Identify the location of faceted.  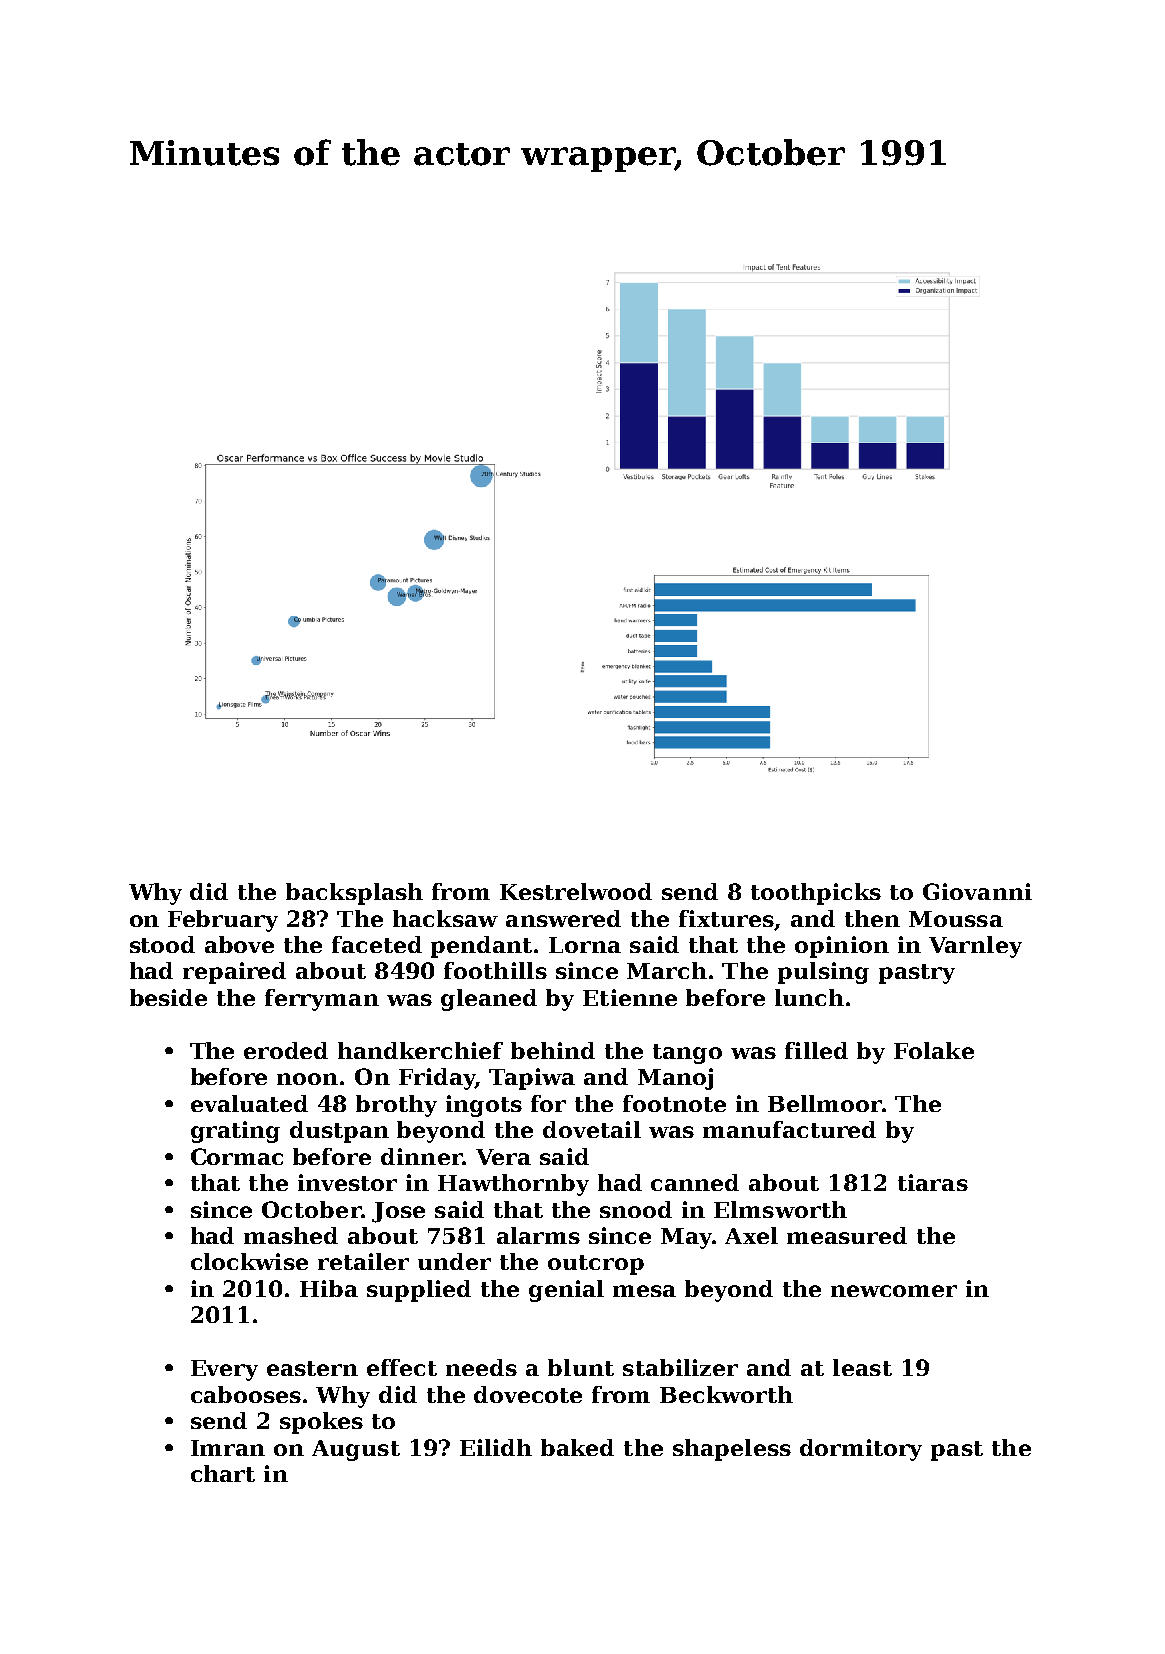
(377, 944).
